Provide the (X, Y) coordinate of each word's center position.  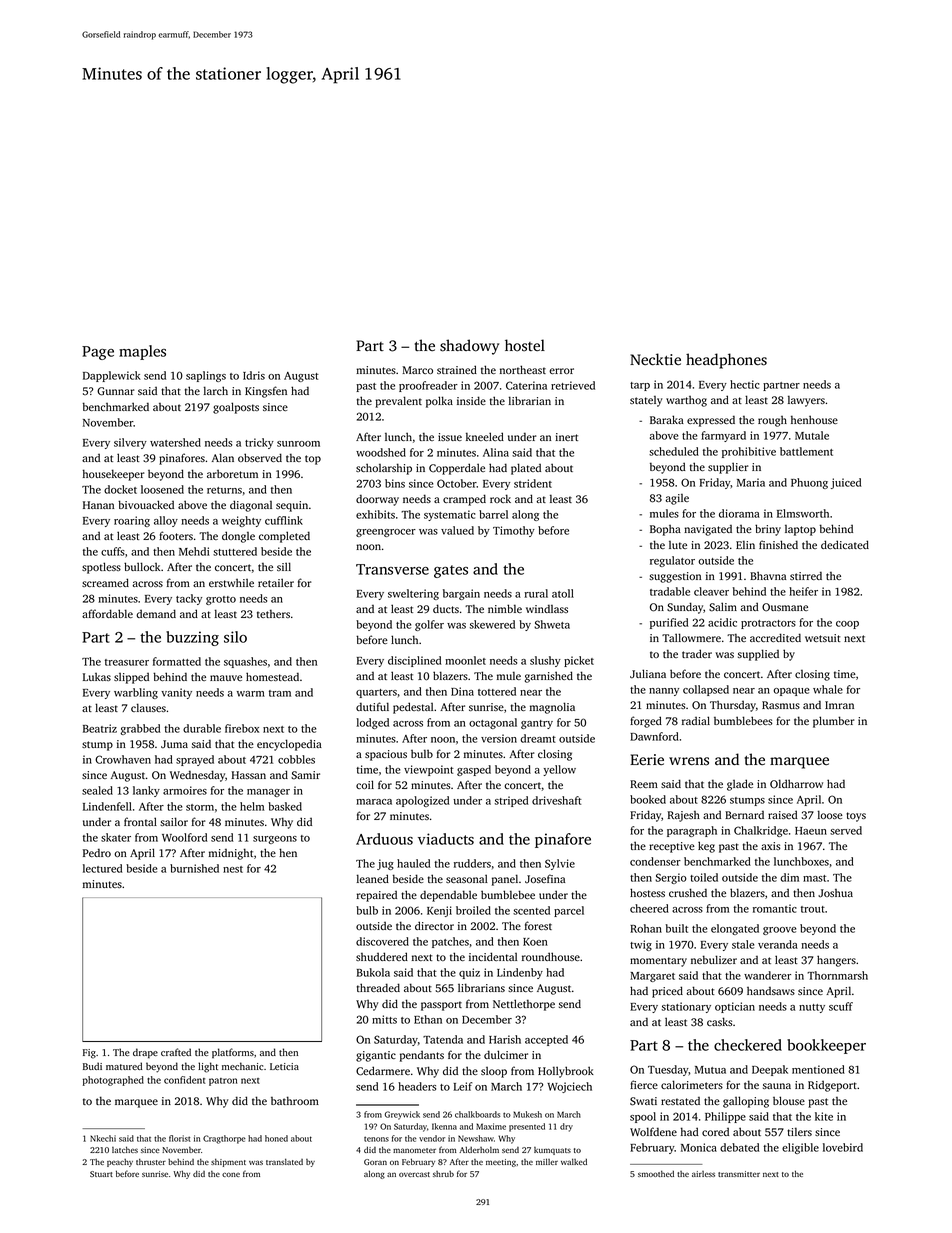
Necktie (655, 359)
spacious (386, 755)
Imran (839, 705)
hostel (525, 345)
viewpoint (429, 770)
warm (251, 694)
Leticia (284, 1066)
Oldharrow (796, 784)
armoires (185, 790)
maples (142, 352)
